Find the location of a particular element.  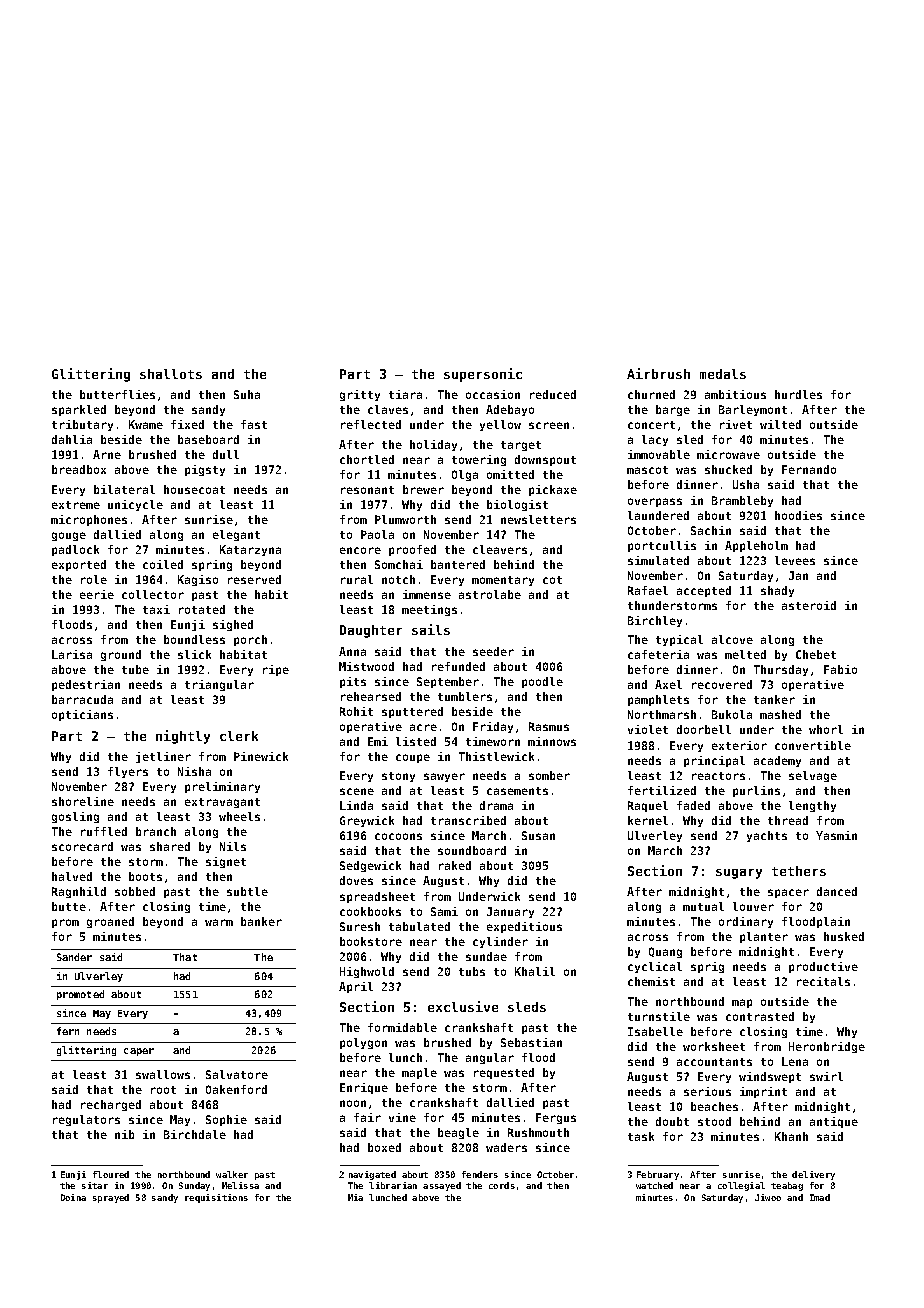

dahlia is located at coordinates (72, 439).
